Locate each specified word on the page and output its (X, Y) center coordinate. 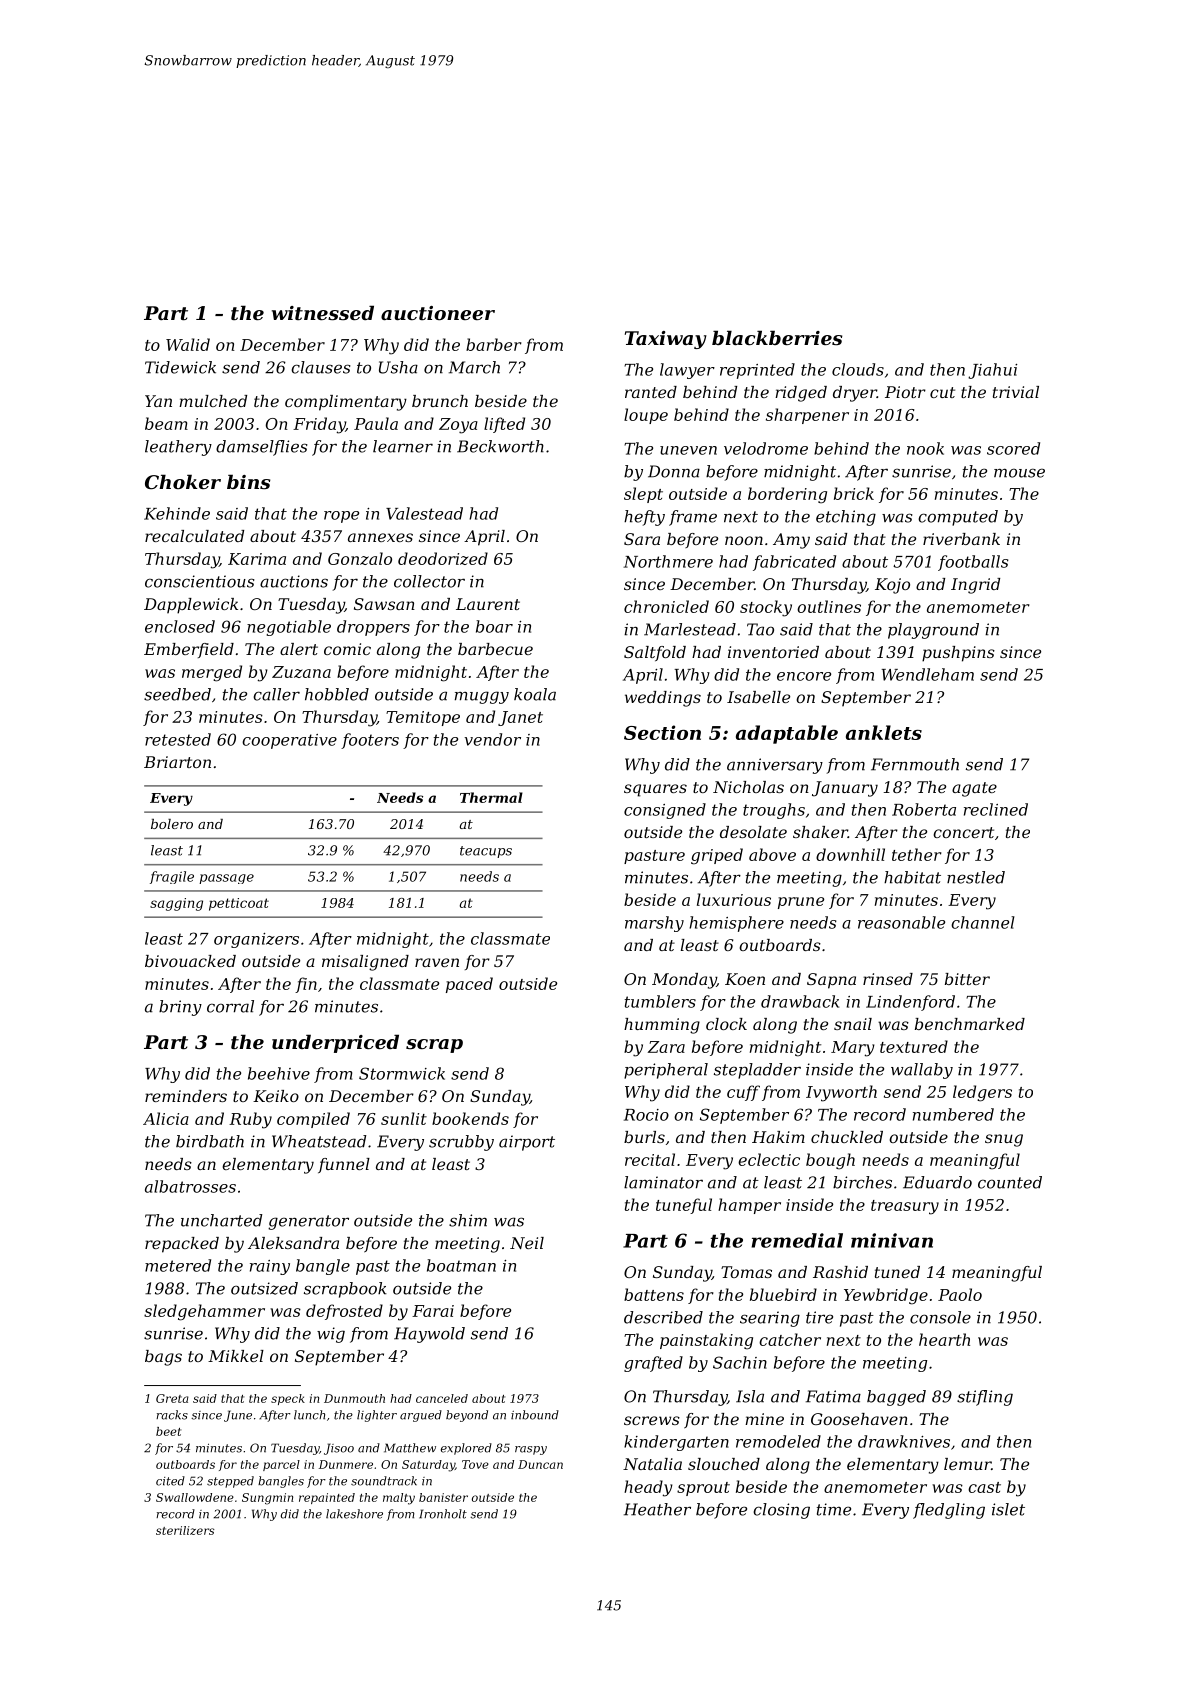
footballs (973, 563)
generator (308, 1222)
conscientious (200, 581)
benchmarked (970, 1024)
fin (306, 985)
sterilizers (185, 1530)
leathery (178, 448)
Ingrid (975, 586)
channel (983, 922)
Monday (684, 981)
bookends (470, 1118)
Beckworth (500, 446)
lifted (504, 425)
